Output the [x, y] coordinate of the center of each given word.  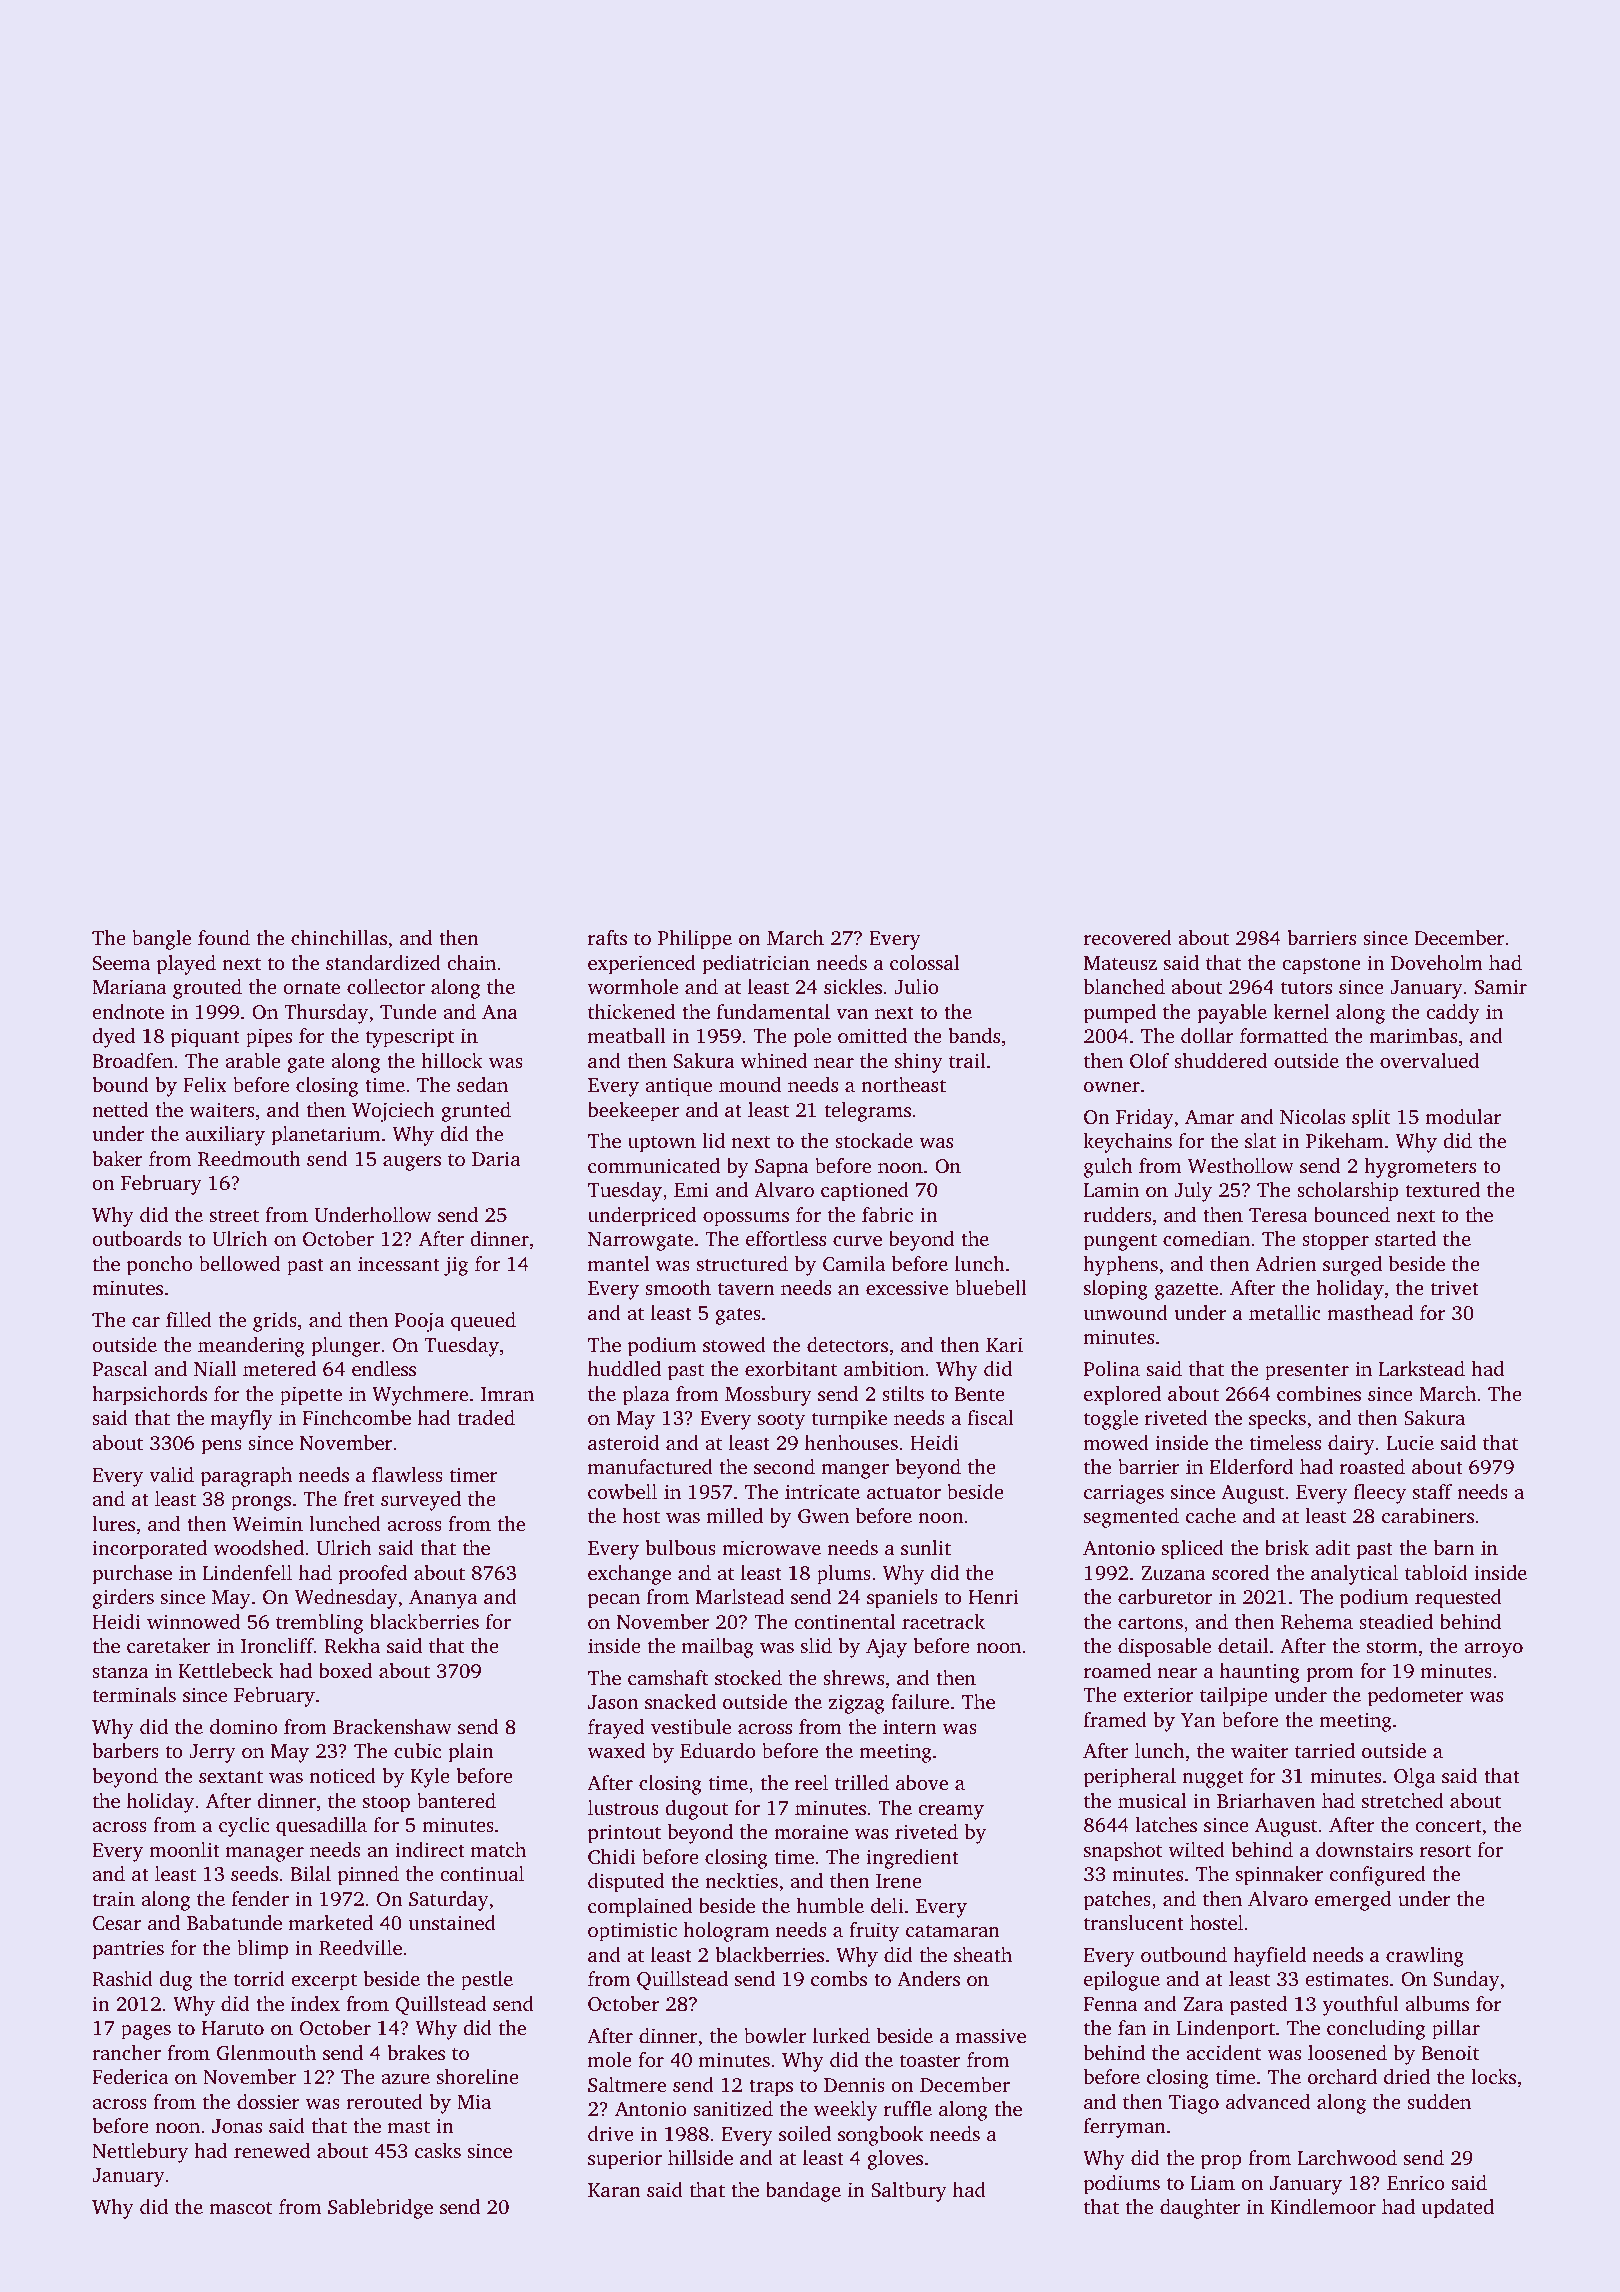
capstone [1321, 966]
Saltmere [627, 2085]
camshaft [668, 1677]
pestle [487, 1981]
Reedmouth [249, 1159]
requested [1458, 1599]
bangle [161, 940]
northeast [903, 1084]
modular [1463, 1116]
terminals [134, 1694]
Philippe [695, 940]
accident [1223, 2052]
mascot [240, 2208]
